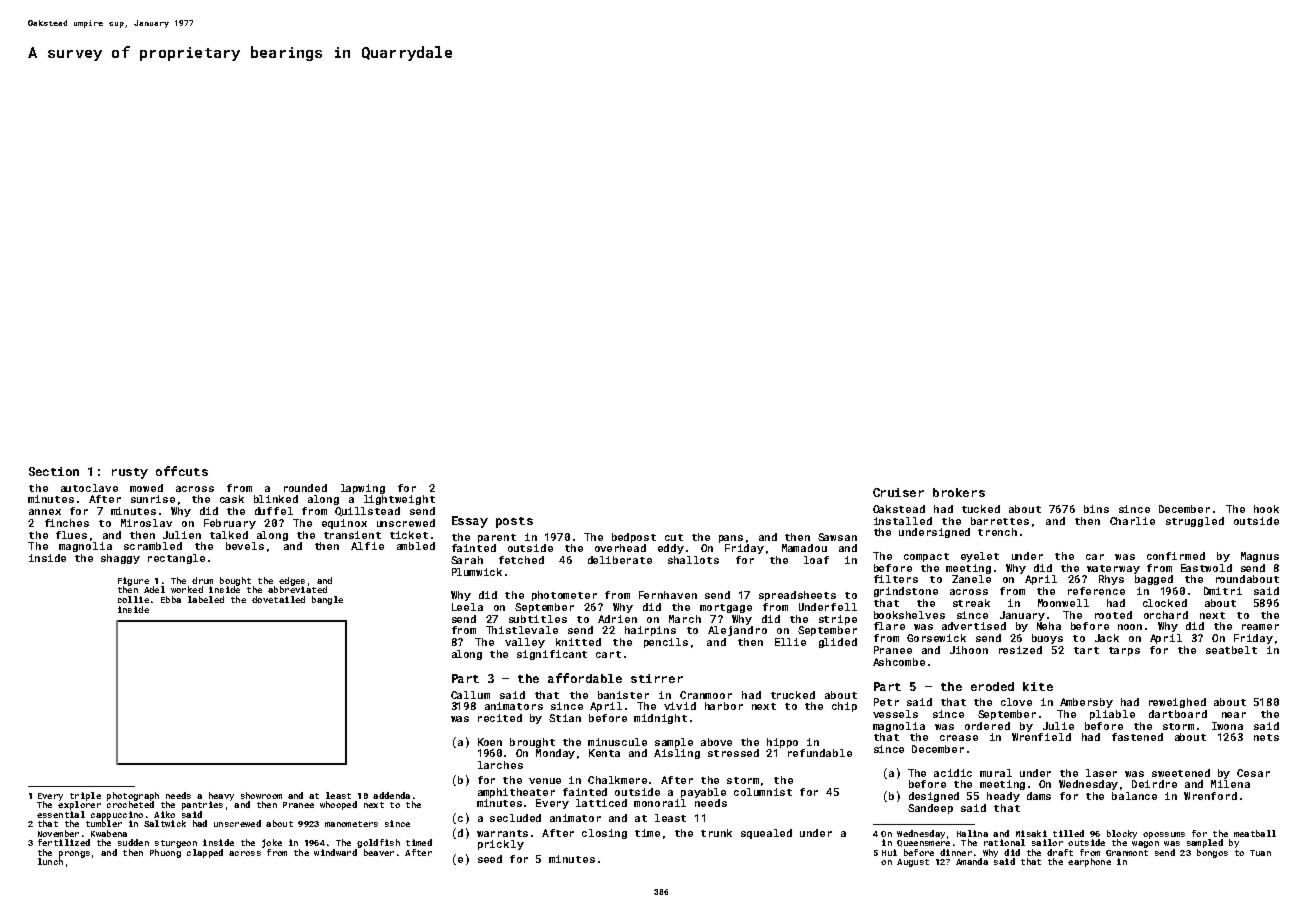 The height and width of the screenshot is (924, 1308). Describe the element at coordinates (1112, 715) in the screenshot. I see `pliable` at that location.
